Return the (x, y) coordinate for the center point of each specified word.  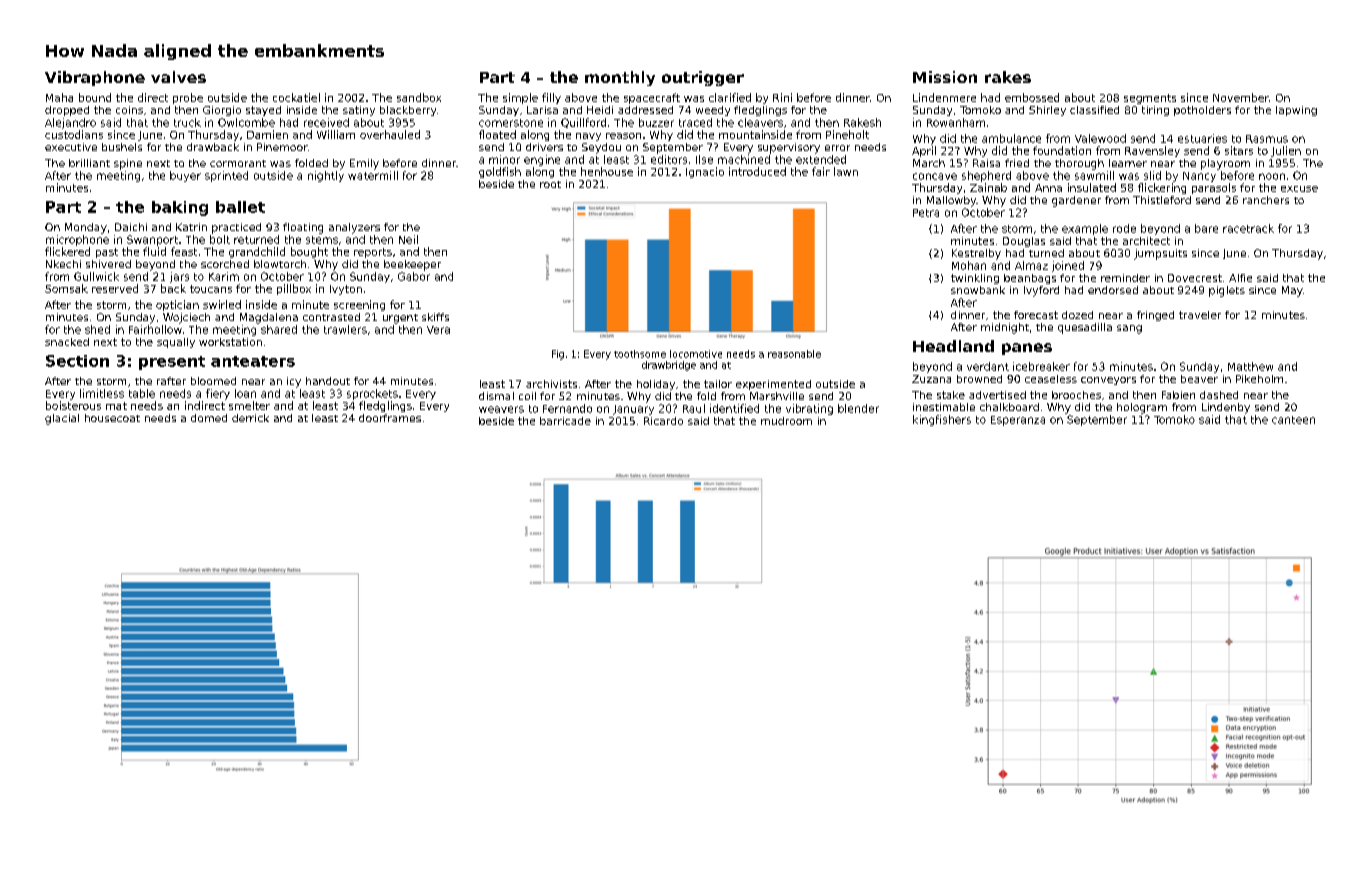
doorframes (390, 418)
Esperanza (1018, 421)
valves (178, 77)
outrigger (703, 78)
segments (1150, 99)
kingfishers (942, 420)
